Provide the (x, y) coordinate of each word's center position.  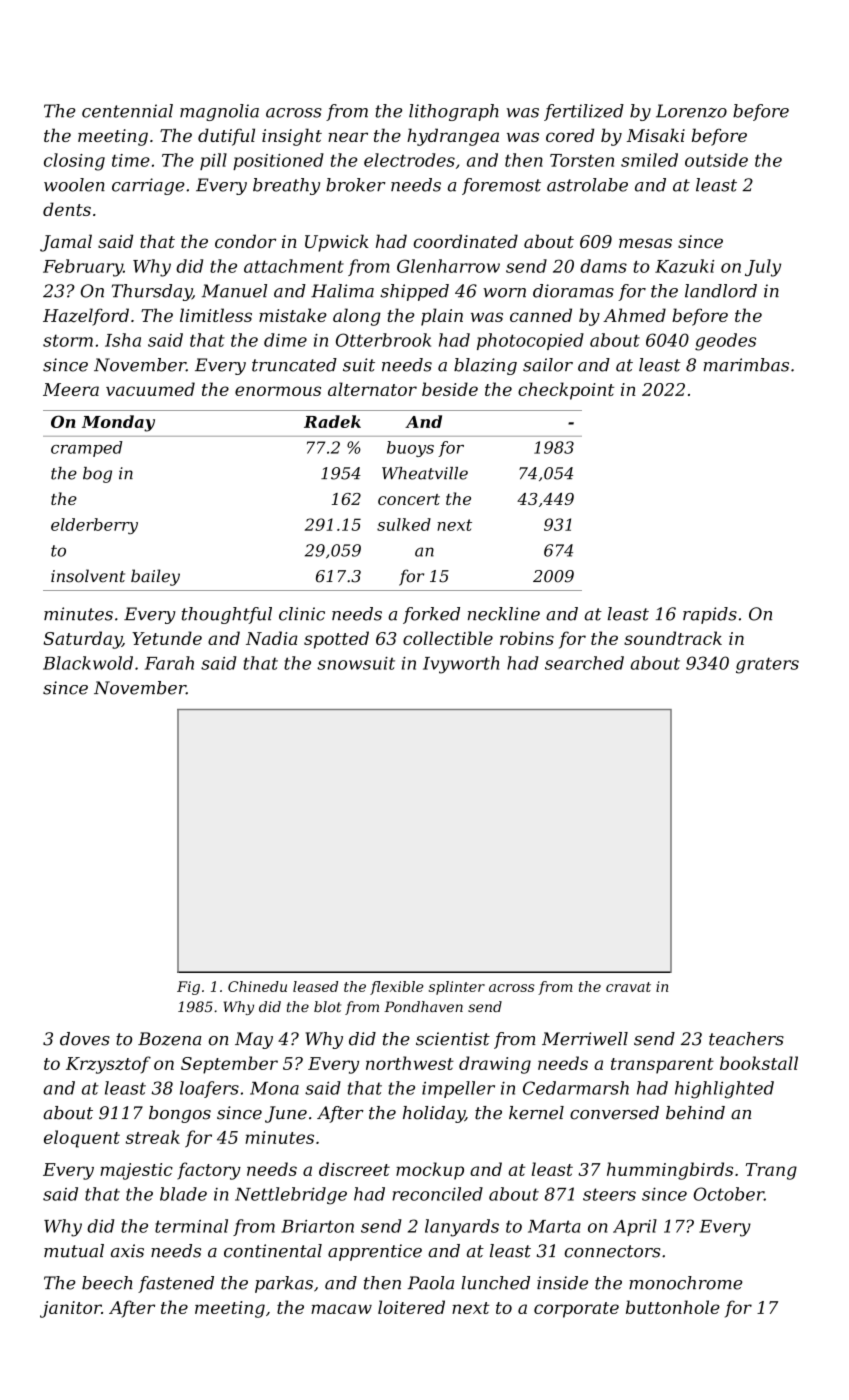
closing (74, 162)
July (763, 268)
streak (153, 1137)
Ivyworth (461, 665)
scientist (453, 1039)
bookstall (759, 1063)
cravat (628, 987)
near (348, 137)
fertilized (584, 112)
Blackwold (88, 663)
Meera (71, 389)
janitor (70, 1309)
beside (450, 389)
